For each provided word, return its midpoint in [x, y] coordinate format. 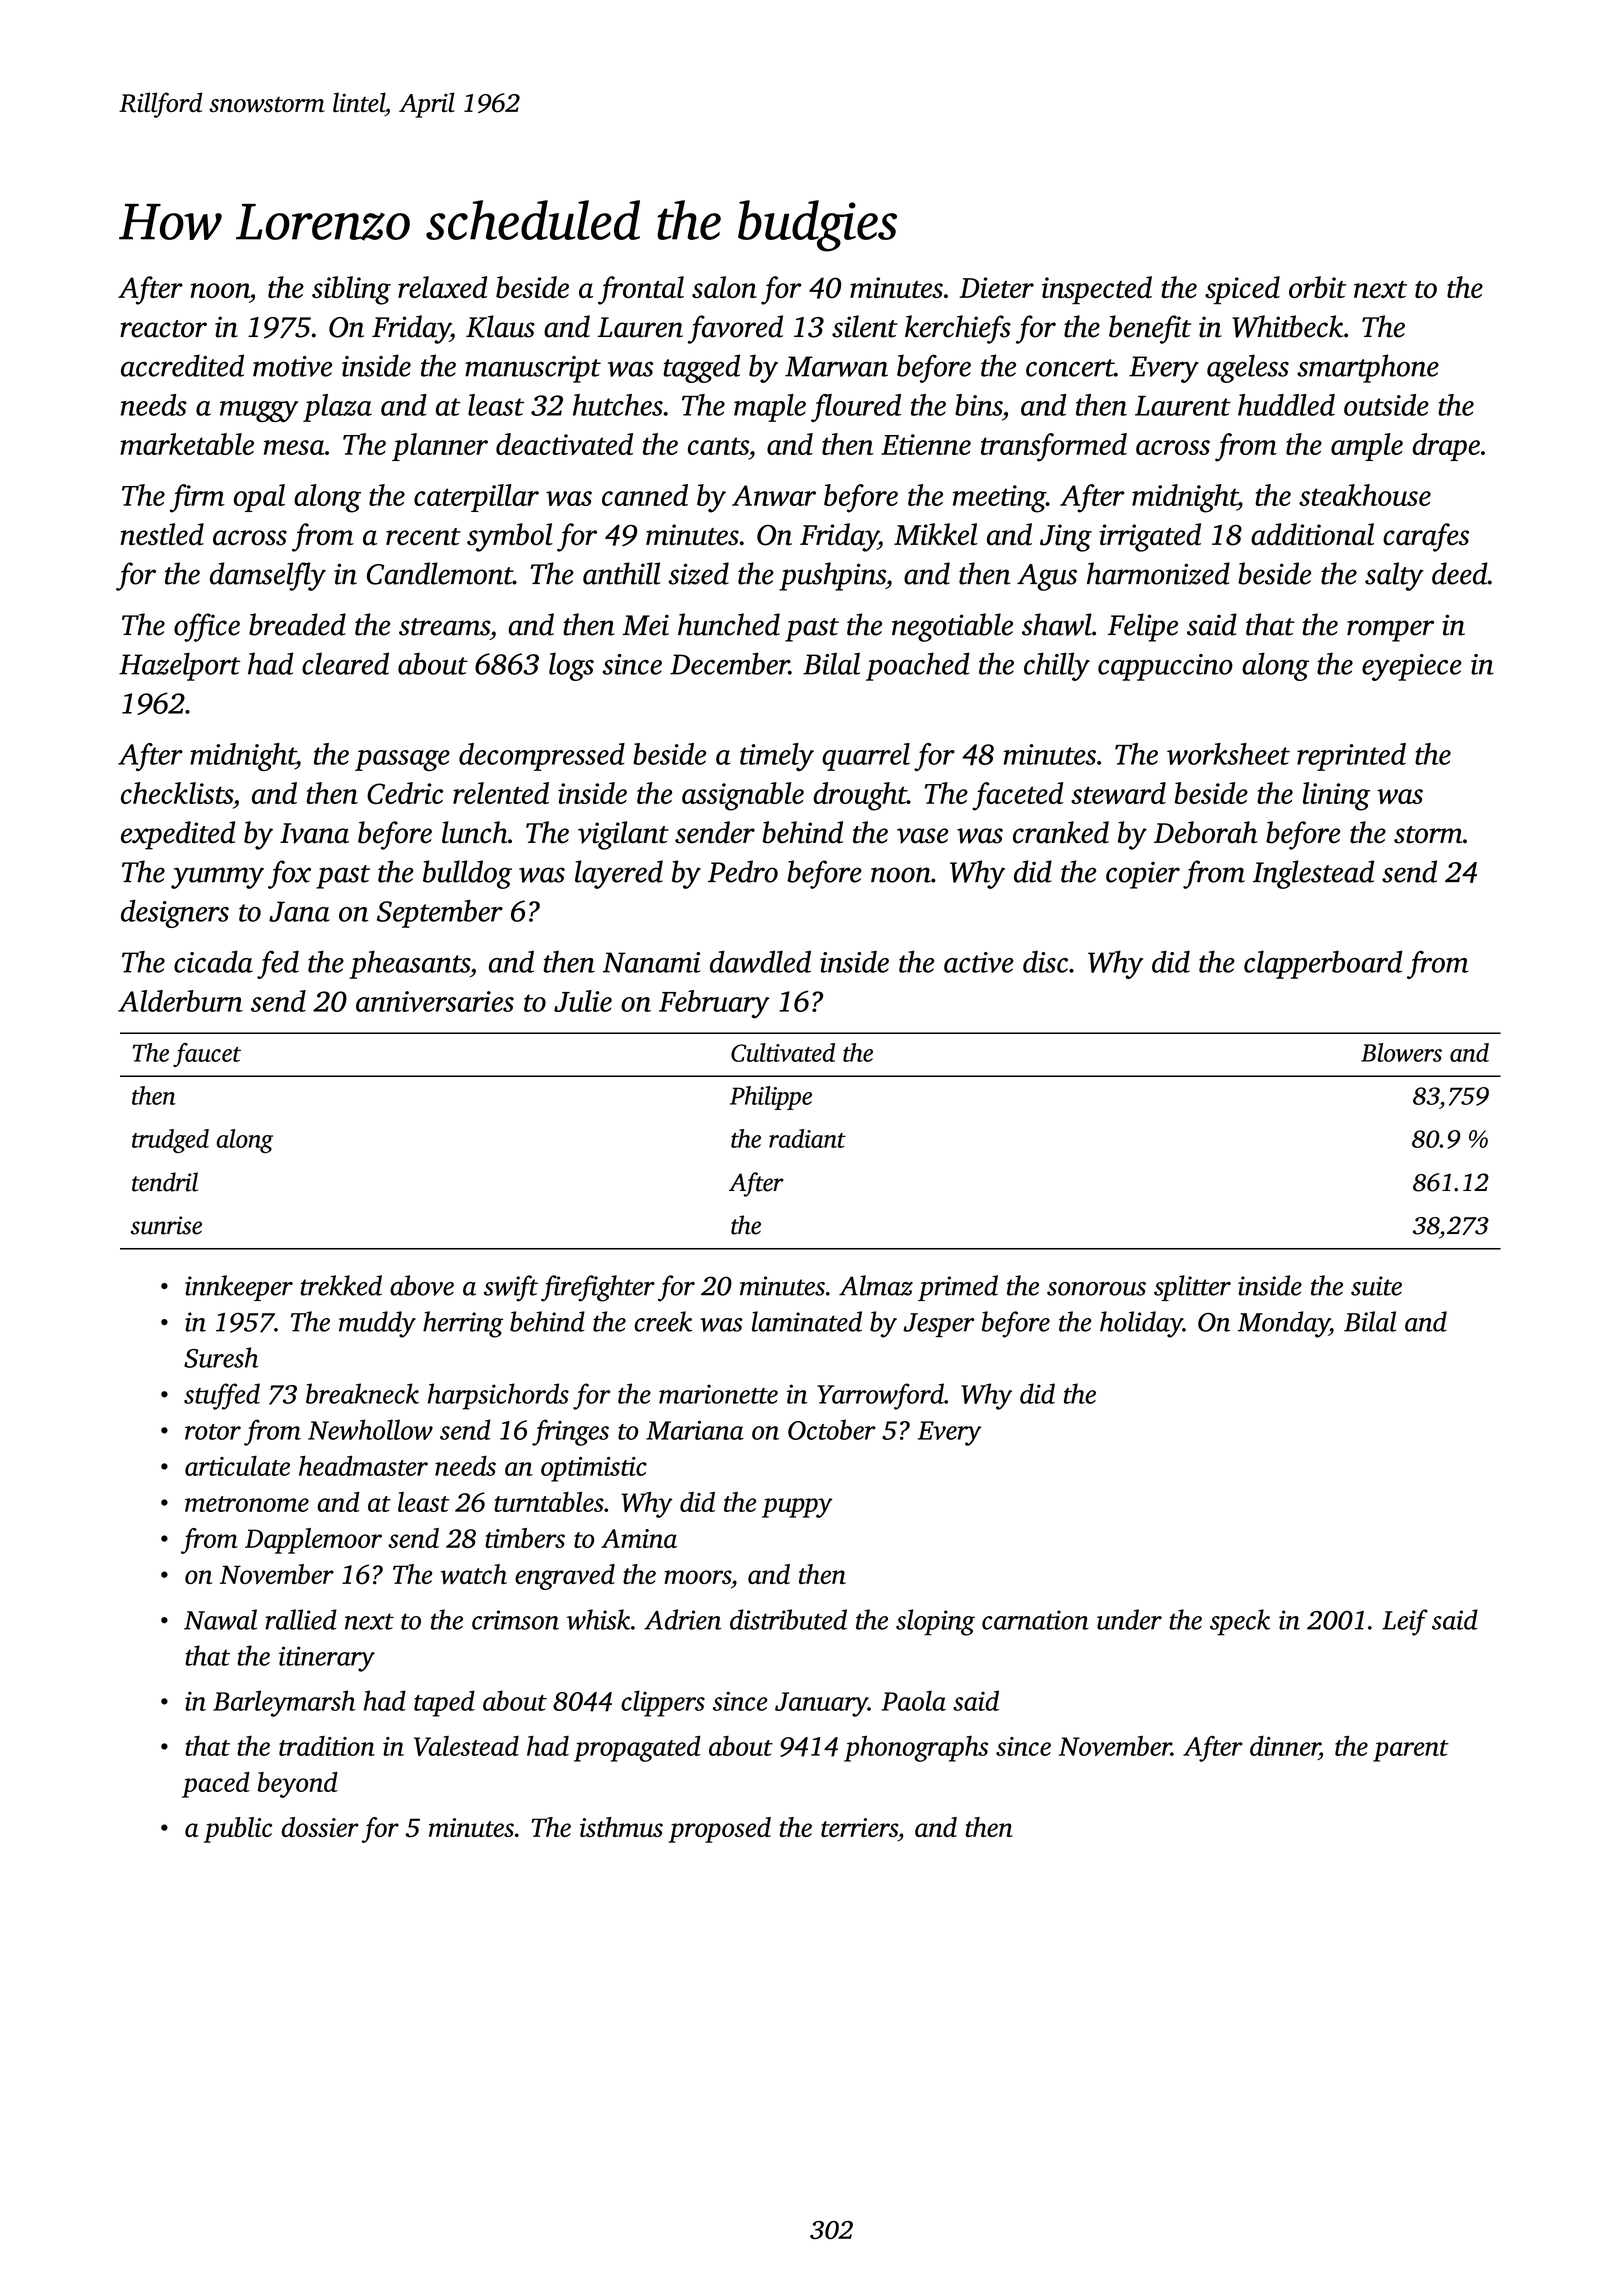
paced [216, 1785]
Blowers [1401, 1052]
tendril [165, 1182]
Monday [1284, 1324]
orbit [1317, 287]
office [207, 627]
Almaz [876, 1285]
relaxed [442, 287]
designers [175, 914]
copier [1143, 875]
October [832, 1429]
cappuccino [1165, 667]
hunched [729, 624]
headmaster [363, 1465]
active [979, 962]
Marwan [836, 366]
